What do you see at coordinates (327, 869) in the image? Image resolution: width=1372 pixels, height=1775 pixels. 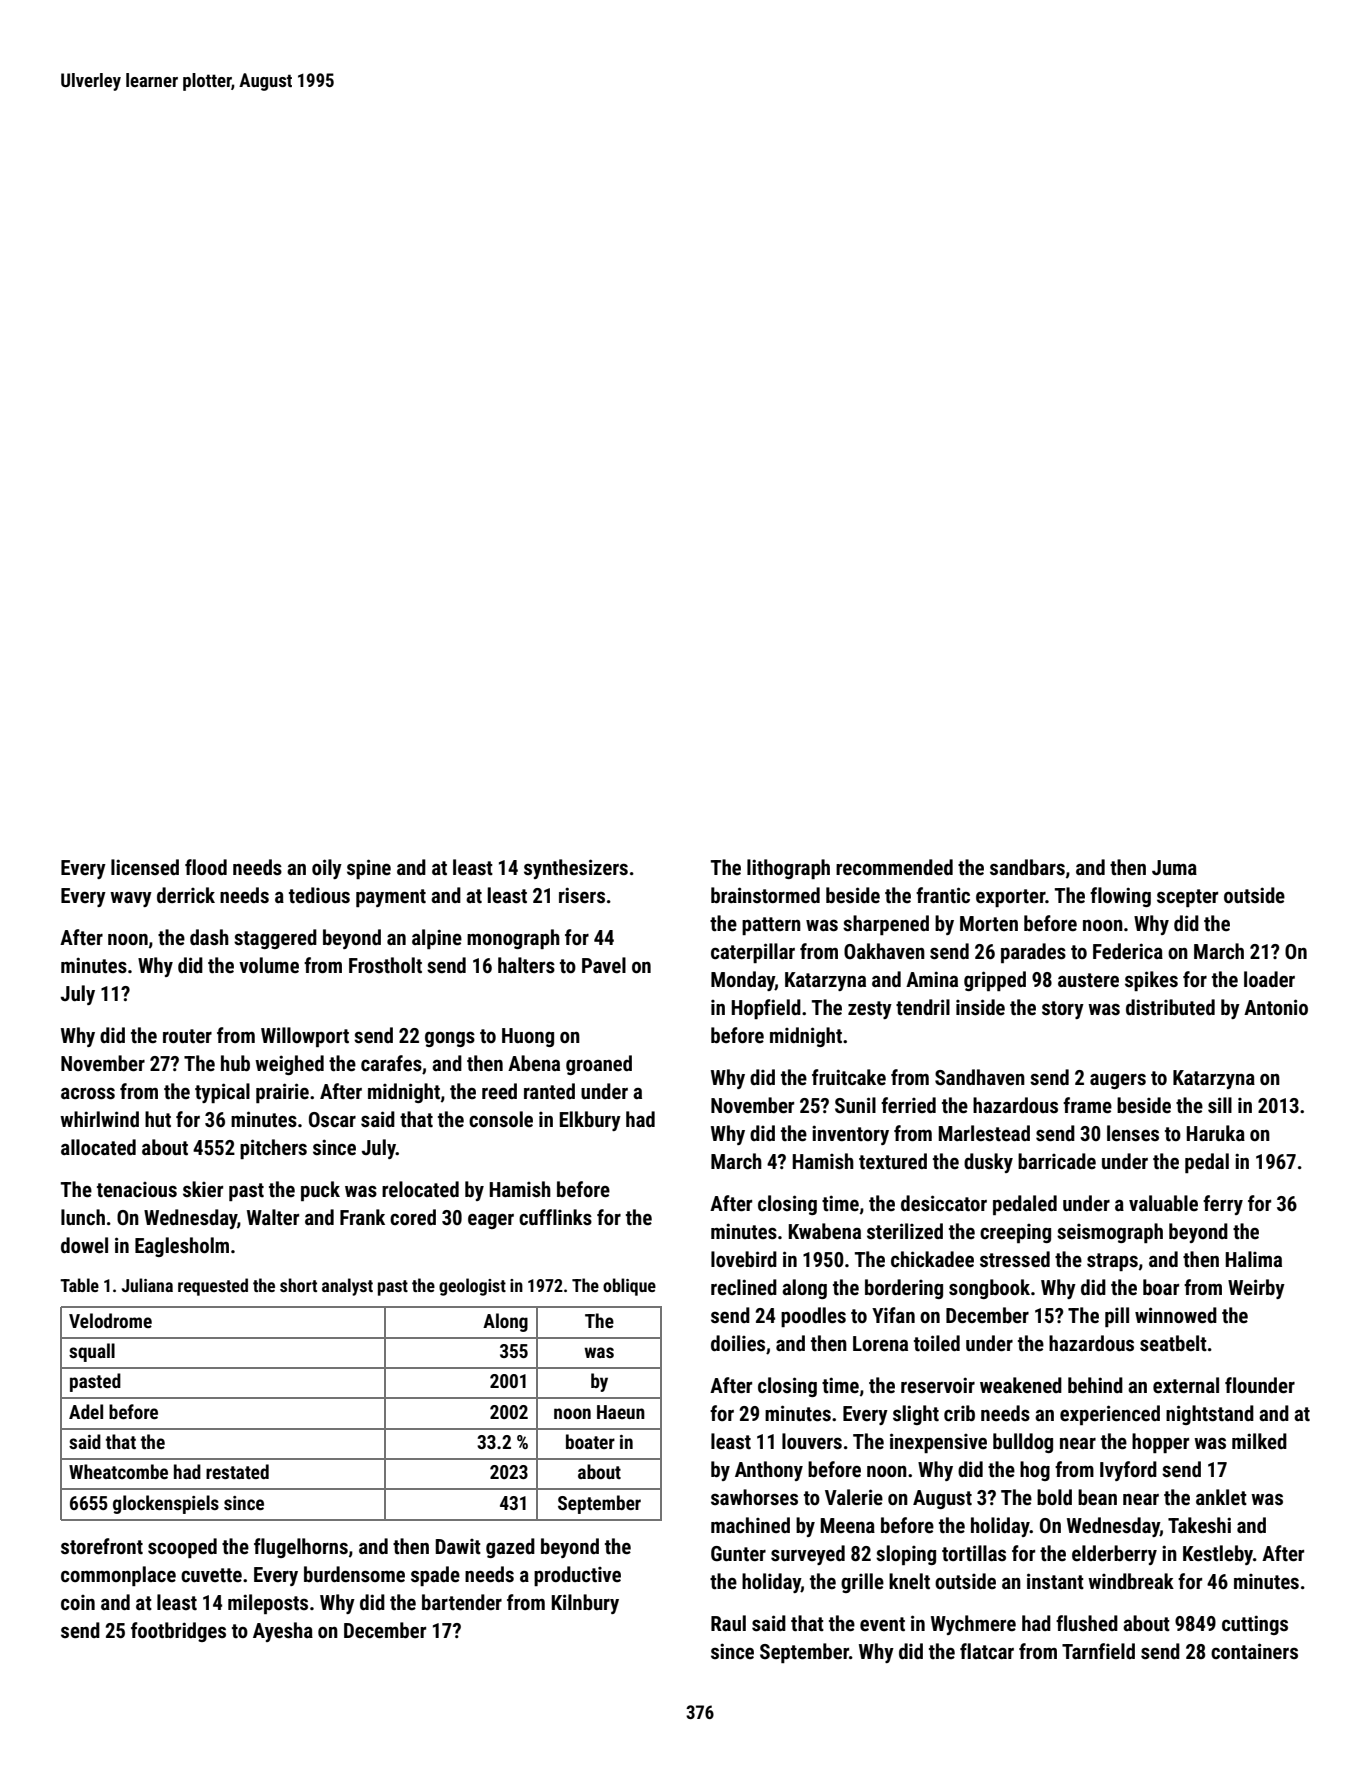 I see `oily` at bounding box center [327, 869].
